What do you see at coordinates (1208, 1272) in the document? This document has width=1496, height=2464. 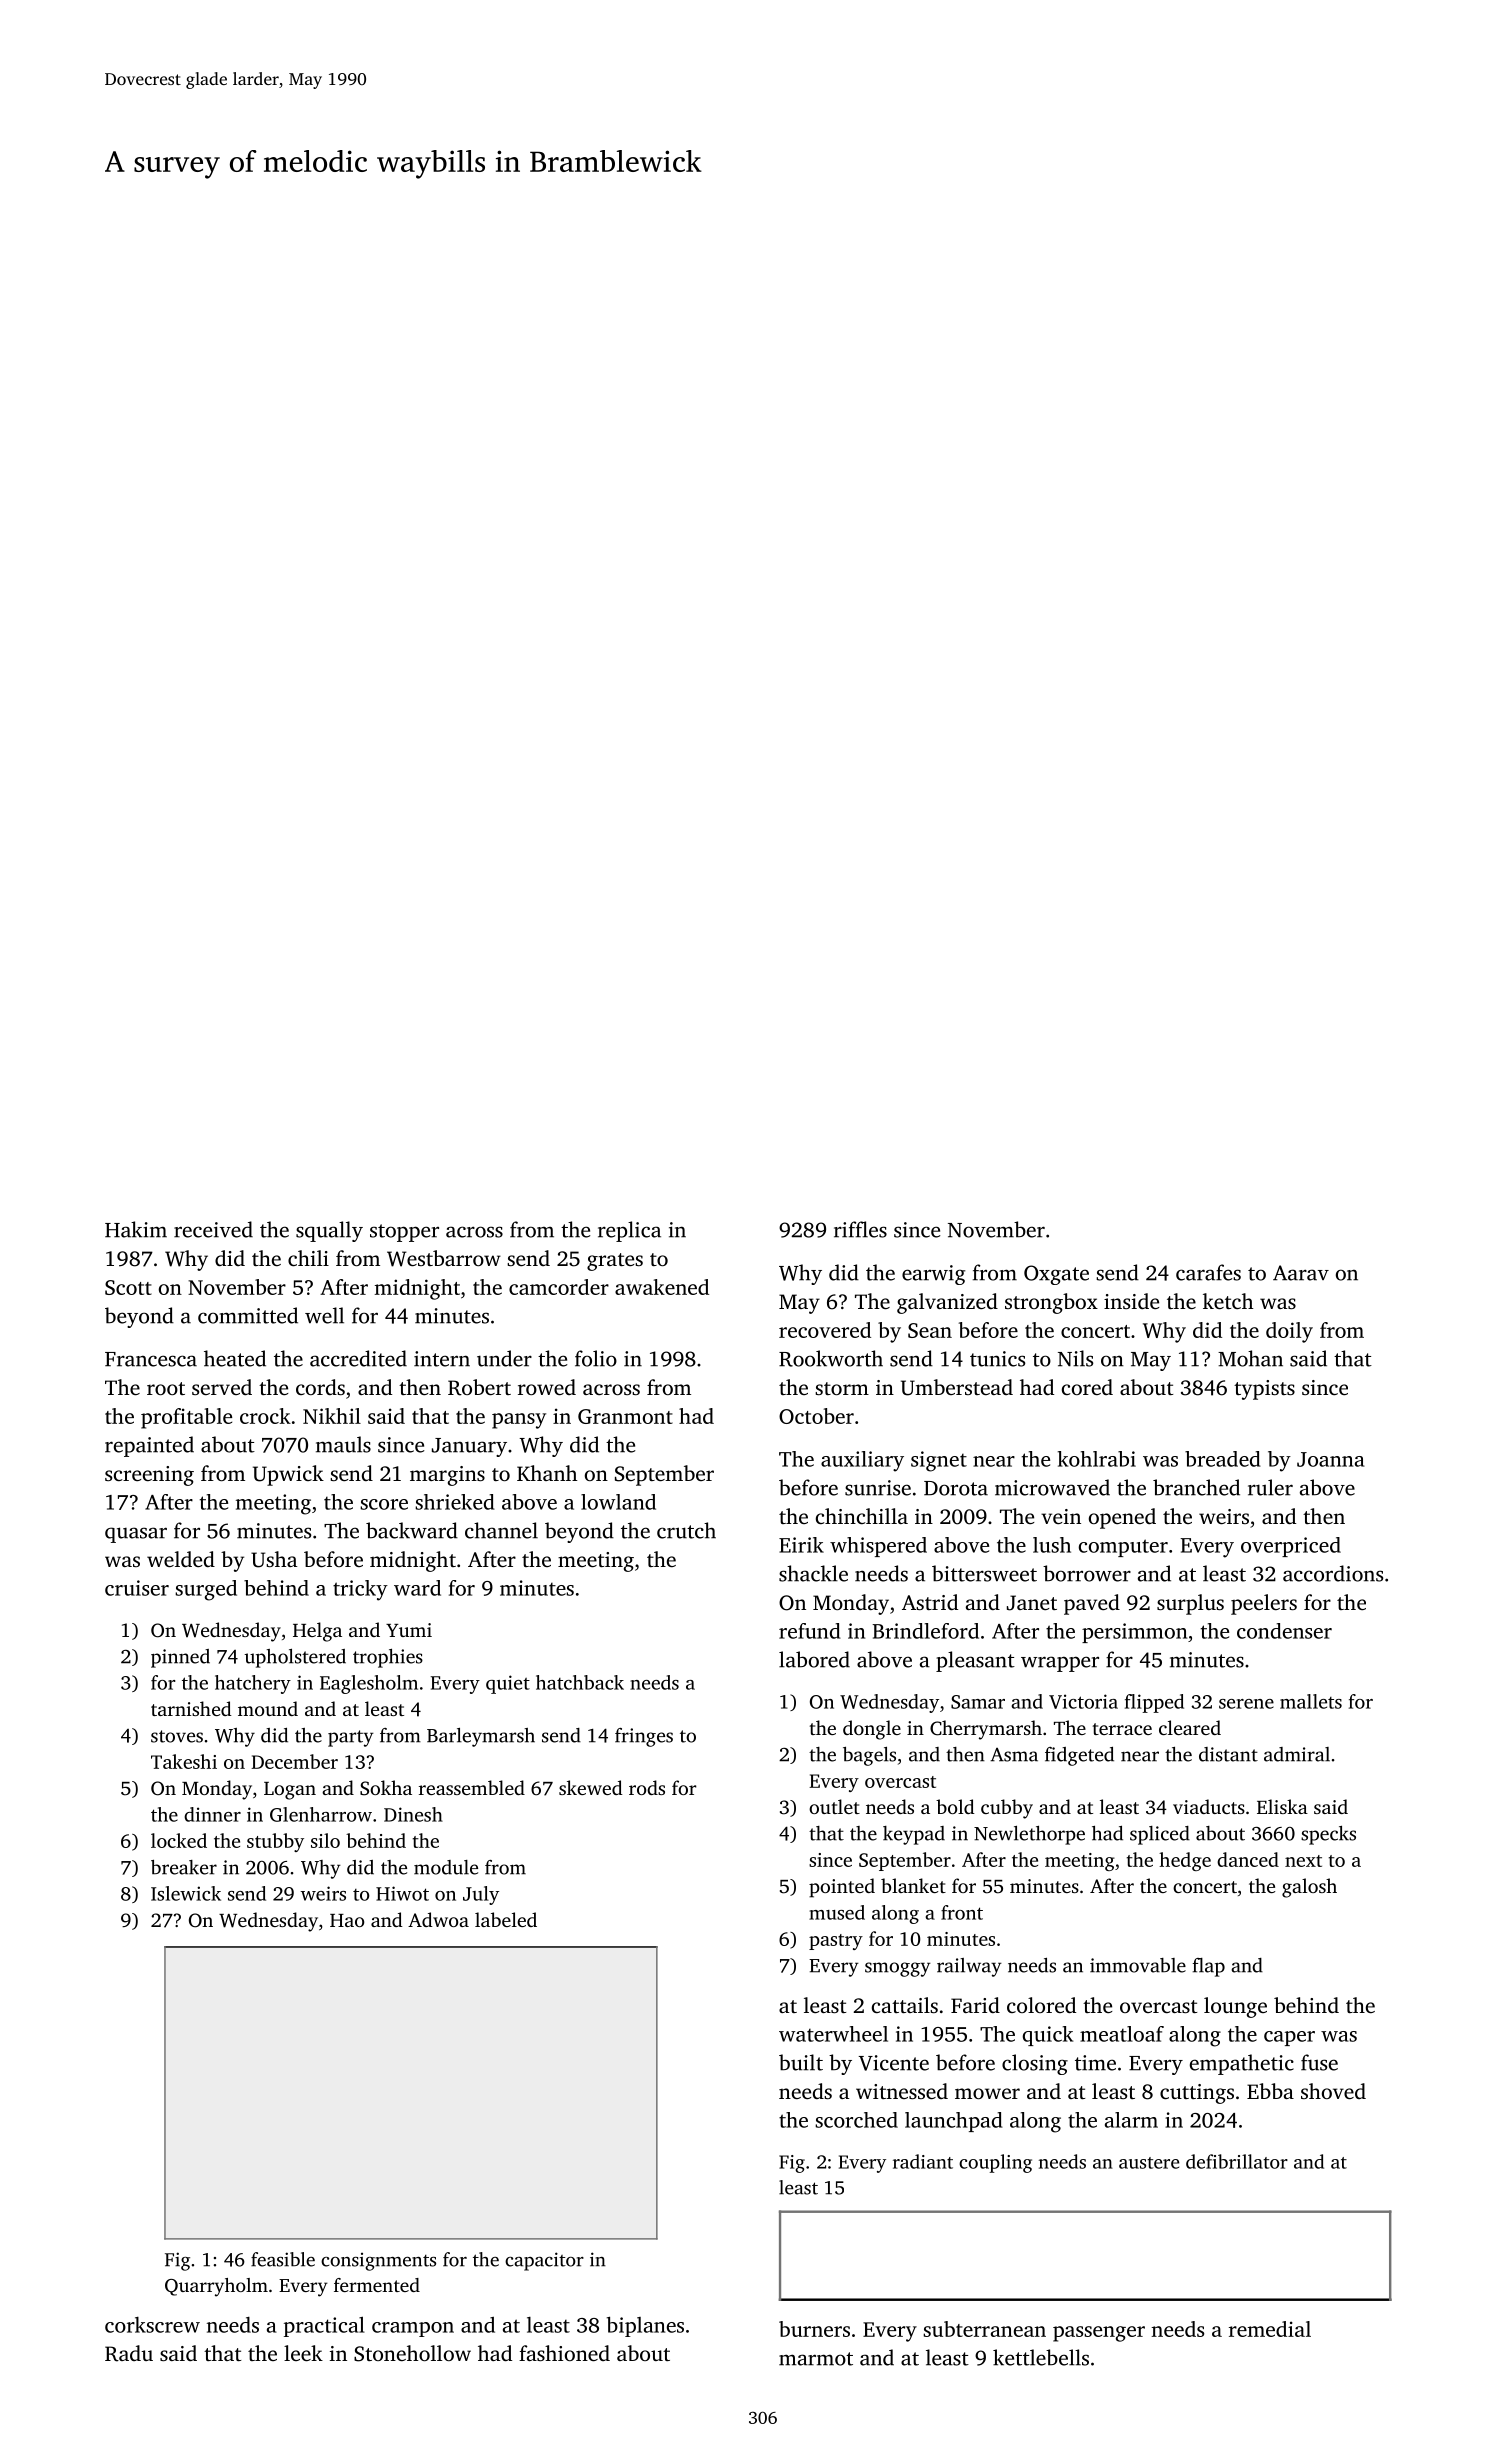 I see `carafes` at bounding box center [1208, 1272].
